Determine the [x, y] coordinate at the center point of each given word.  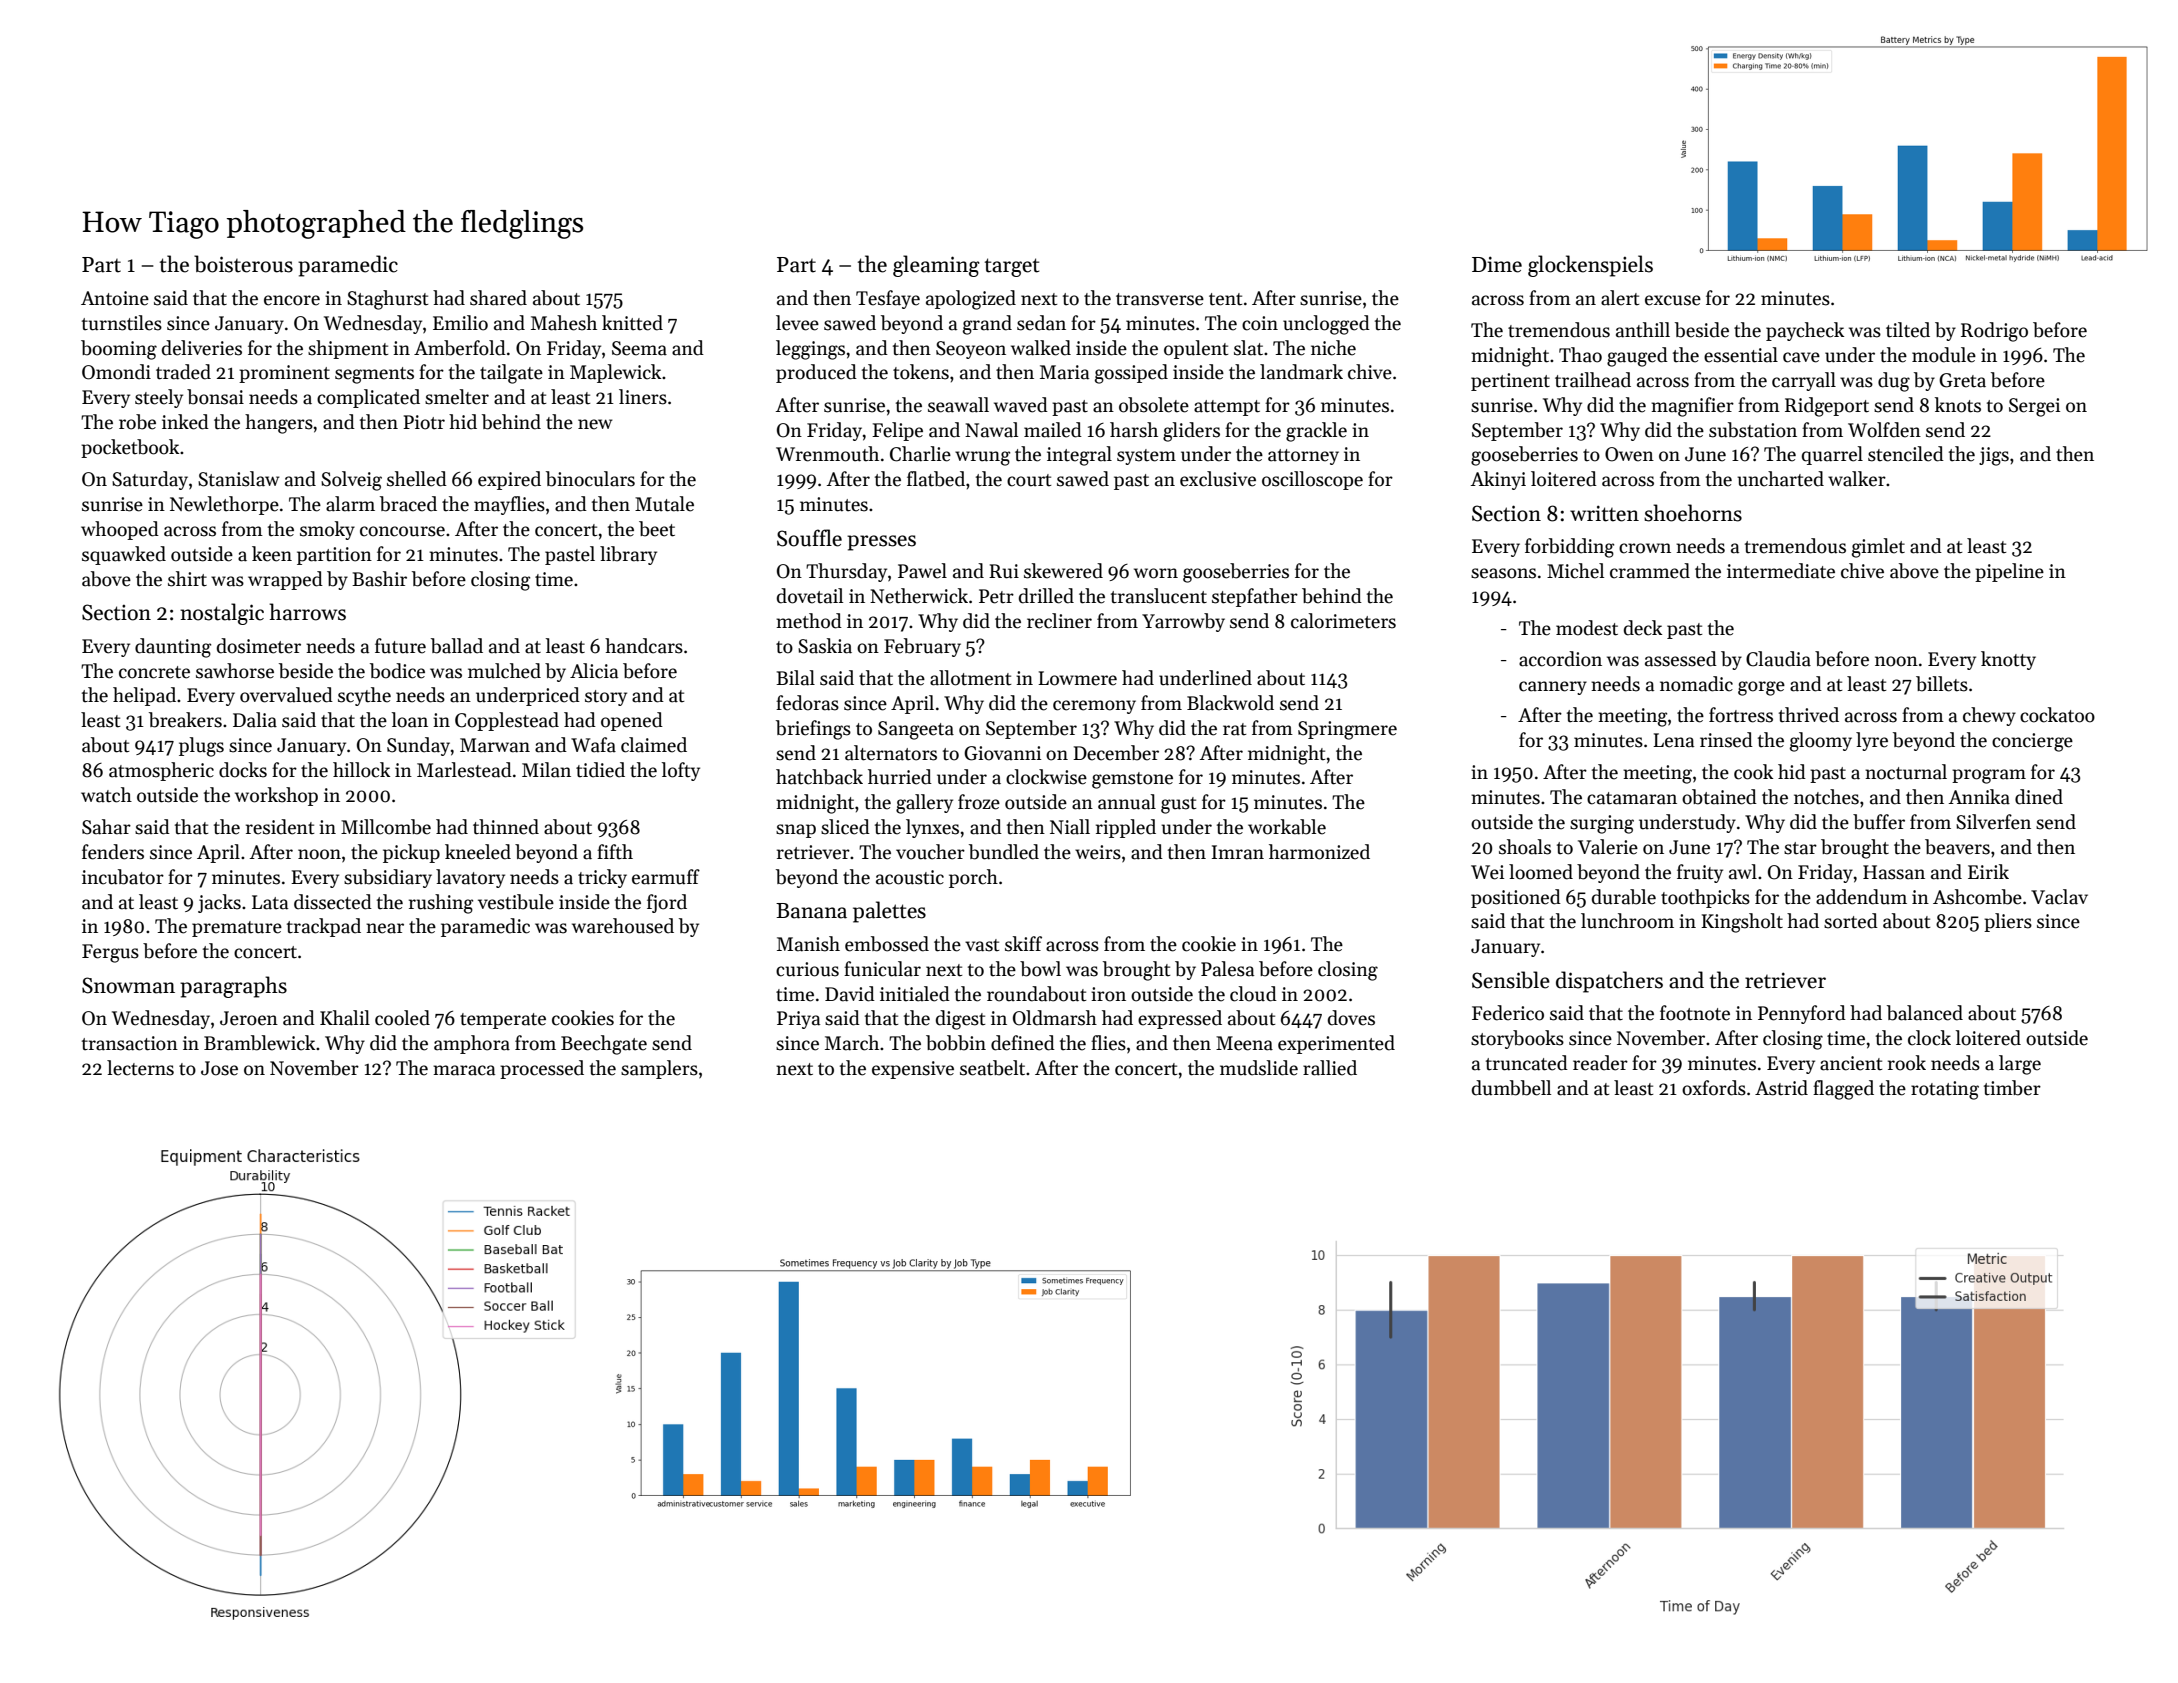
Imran [1238, 852]
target [1012, 267]
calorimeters [1343, 621]
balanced [1925, 1013]
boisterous [243, 264]
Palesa [1227, 969]
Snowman [128, 985]
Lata [270, 902]
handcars [644, 646]
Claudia [1778, 659]
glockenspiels [1590, 266]
